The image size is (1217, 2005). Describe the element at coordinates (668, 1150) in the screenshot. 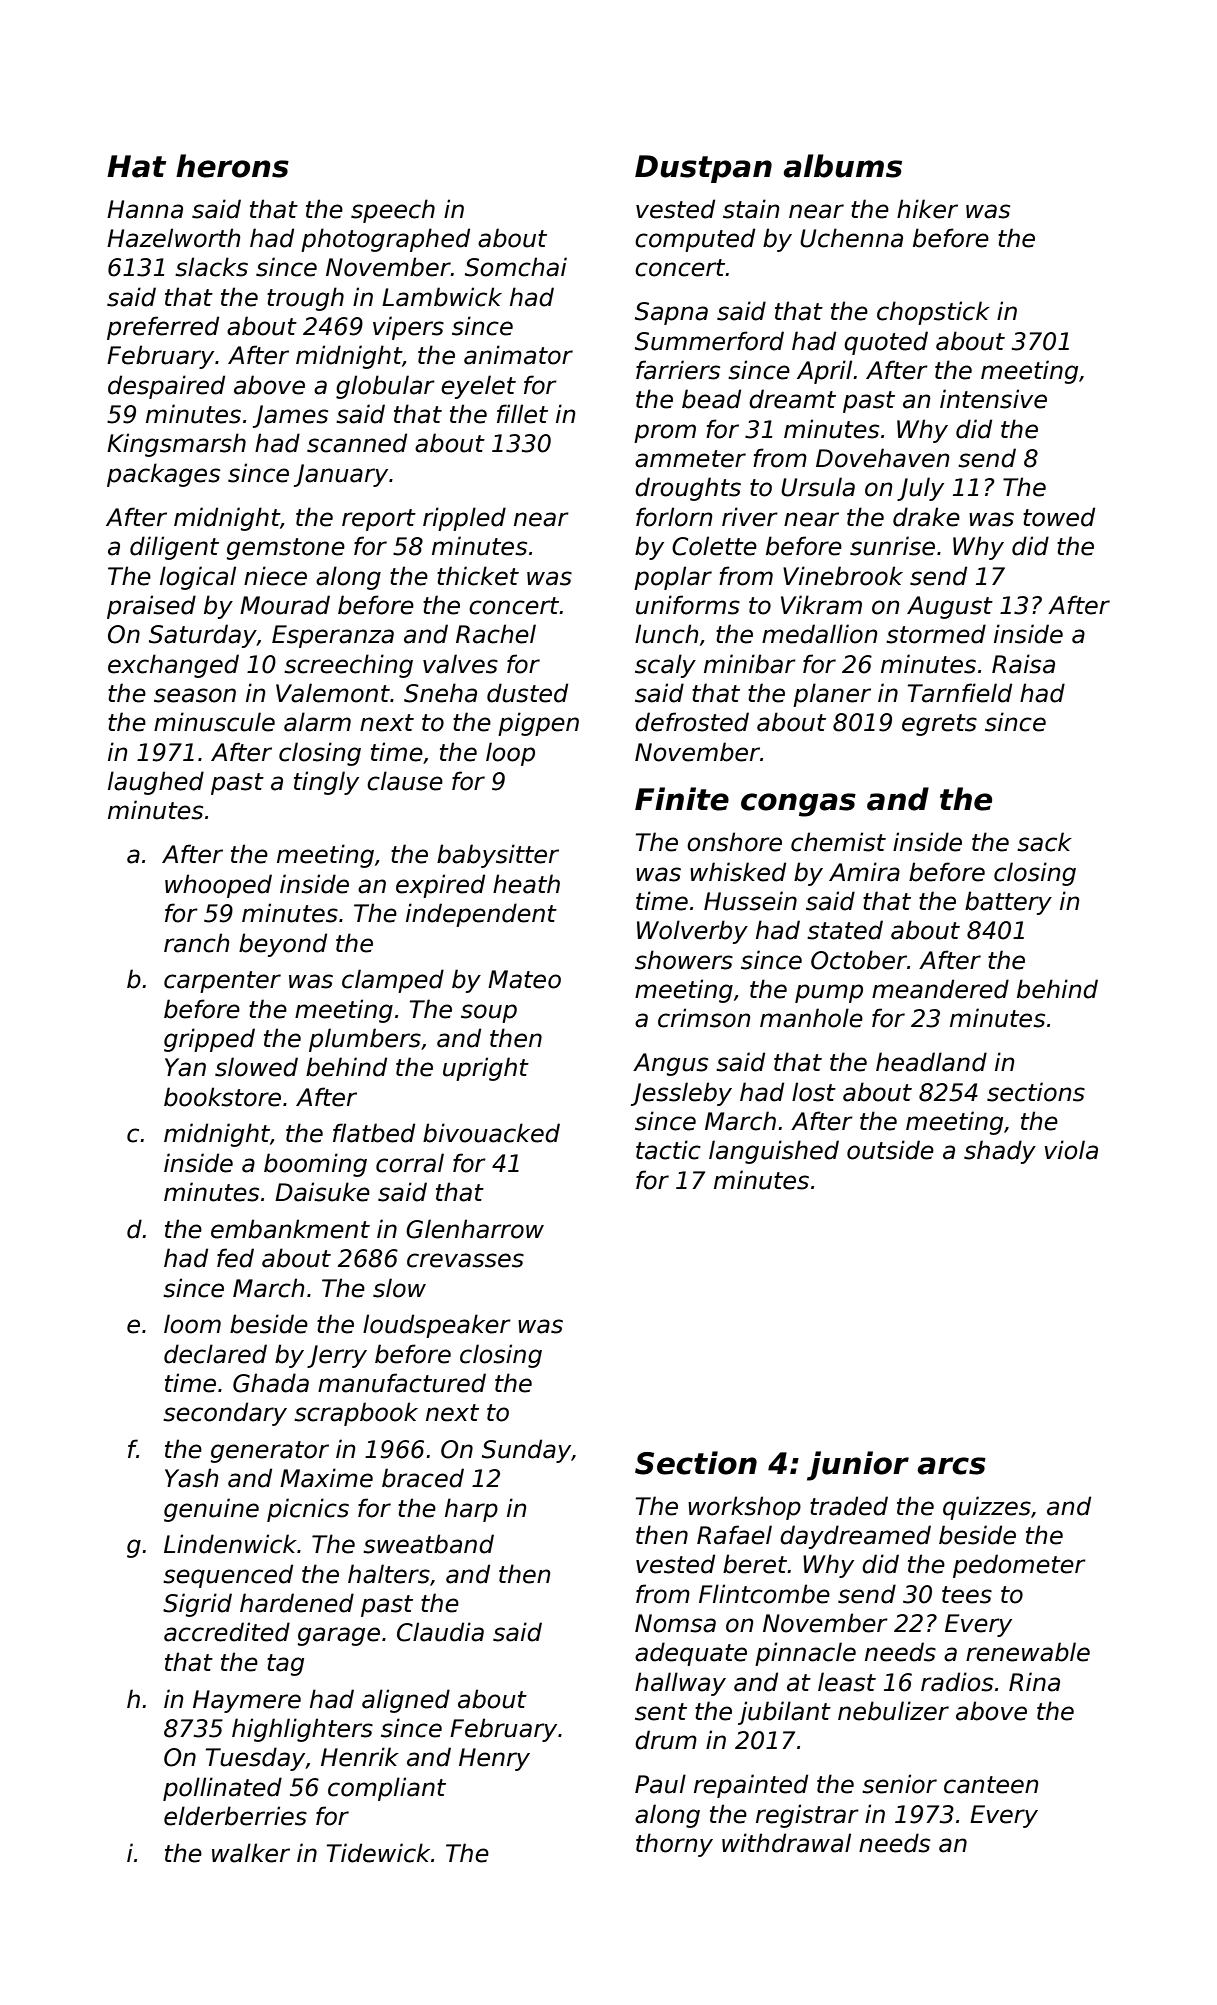

I see `tactic` at that location.
